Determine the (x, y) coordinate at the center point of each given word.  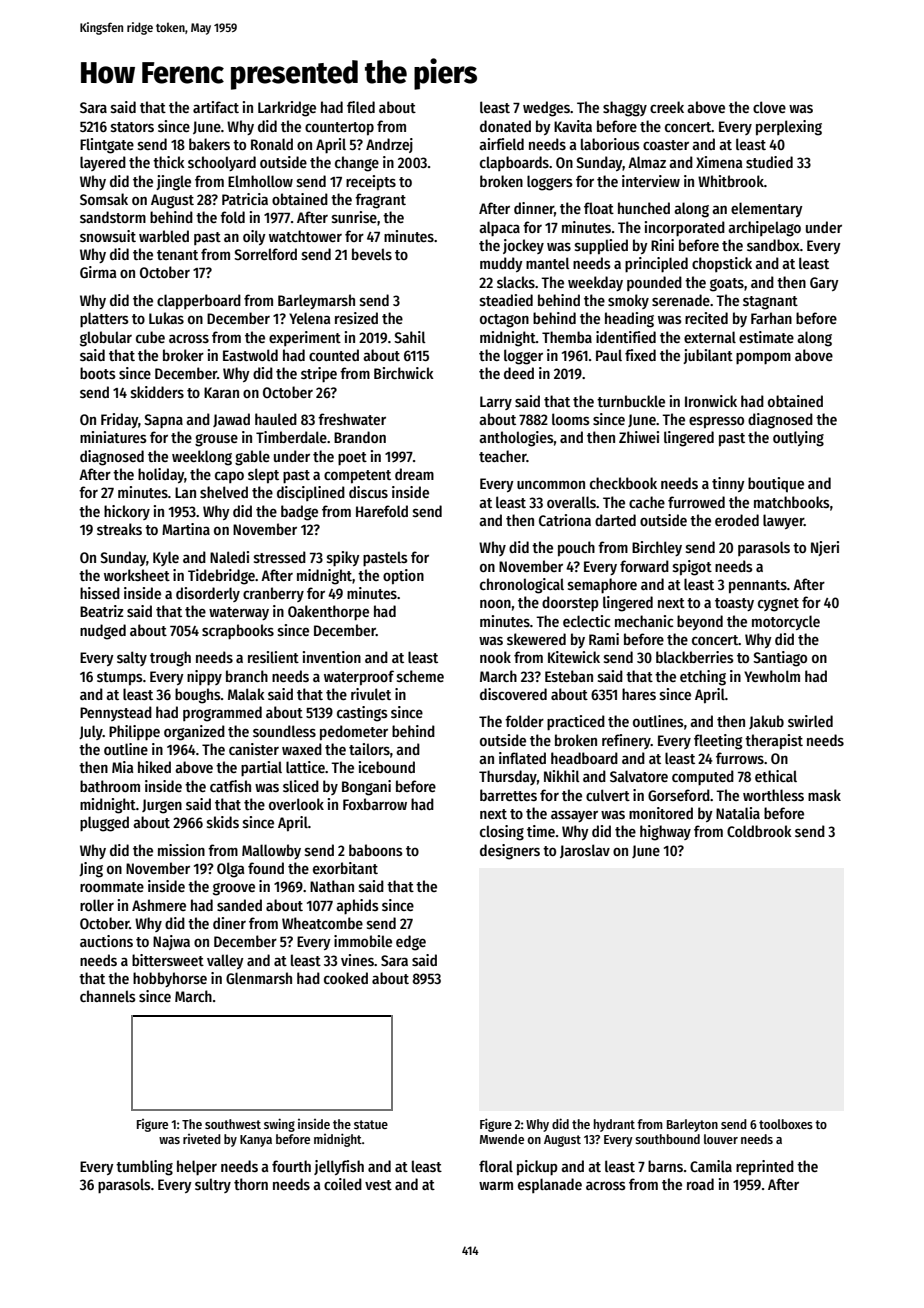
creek (667, 107)
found (266, 868)
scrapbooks (238, 631)
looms (571, 419)
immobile (363, 941)
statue (371, 1124)
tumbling (144, 1168)
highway (665, 833)
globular (106, 339)
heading (629, 320)
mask (824, 795)
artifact (216, 107)
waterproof (359, 677)
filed (361, 107)
